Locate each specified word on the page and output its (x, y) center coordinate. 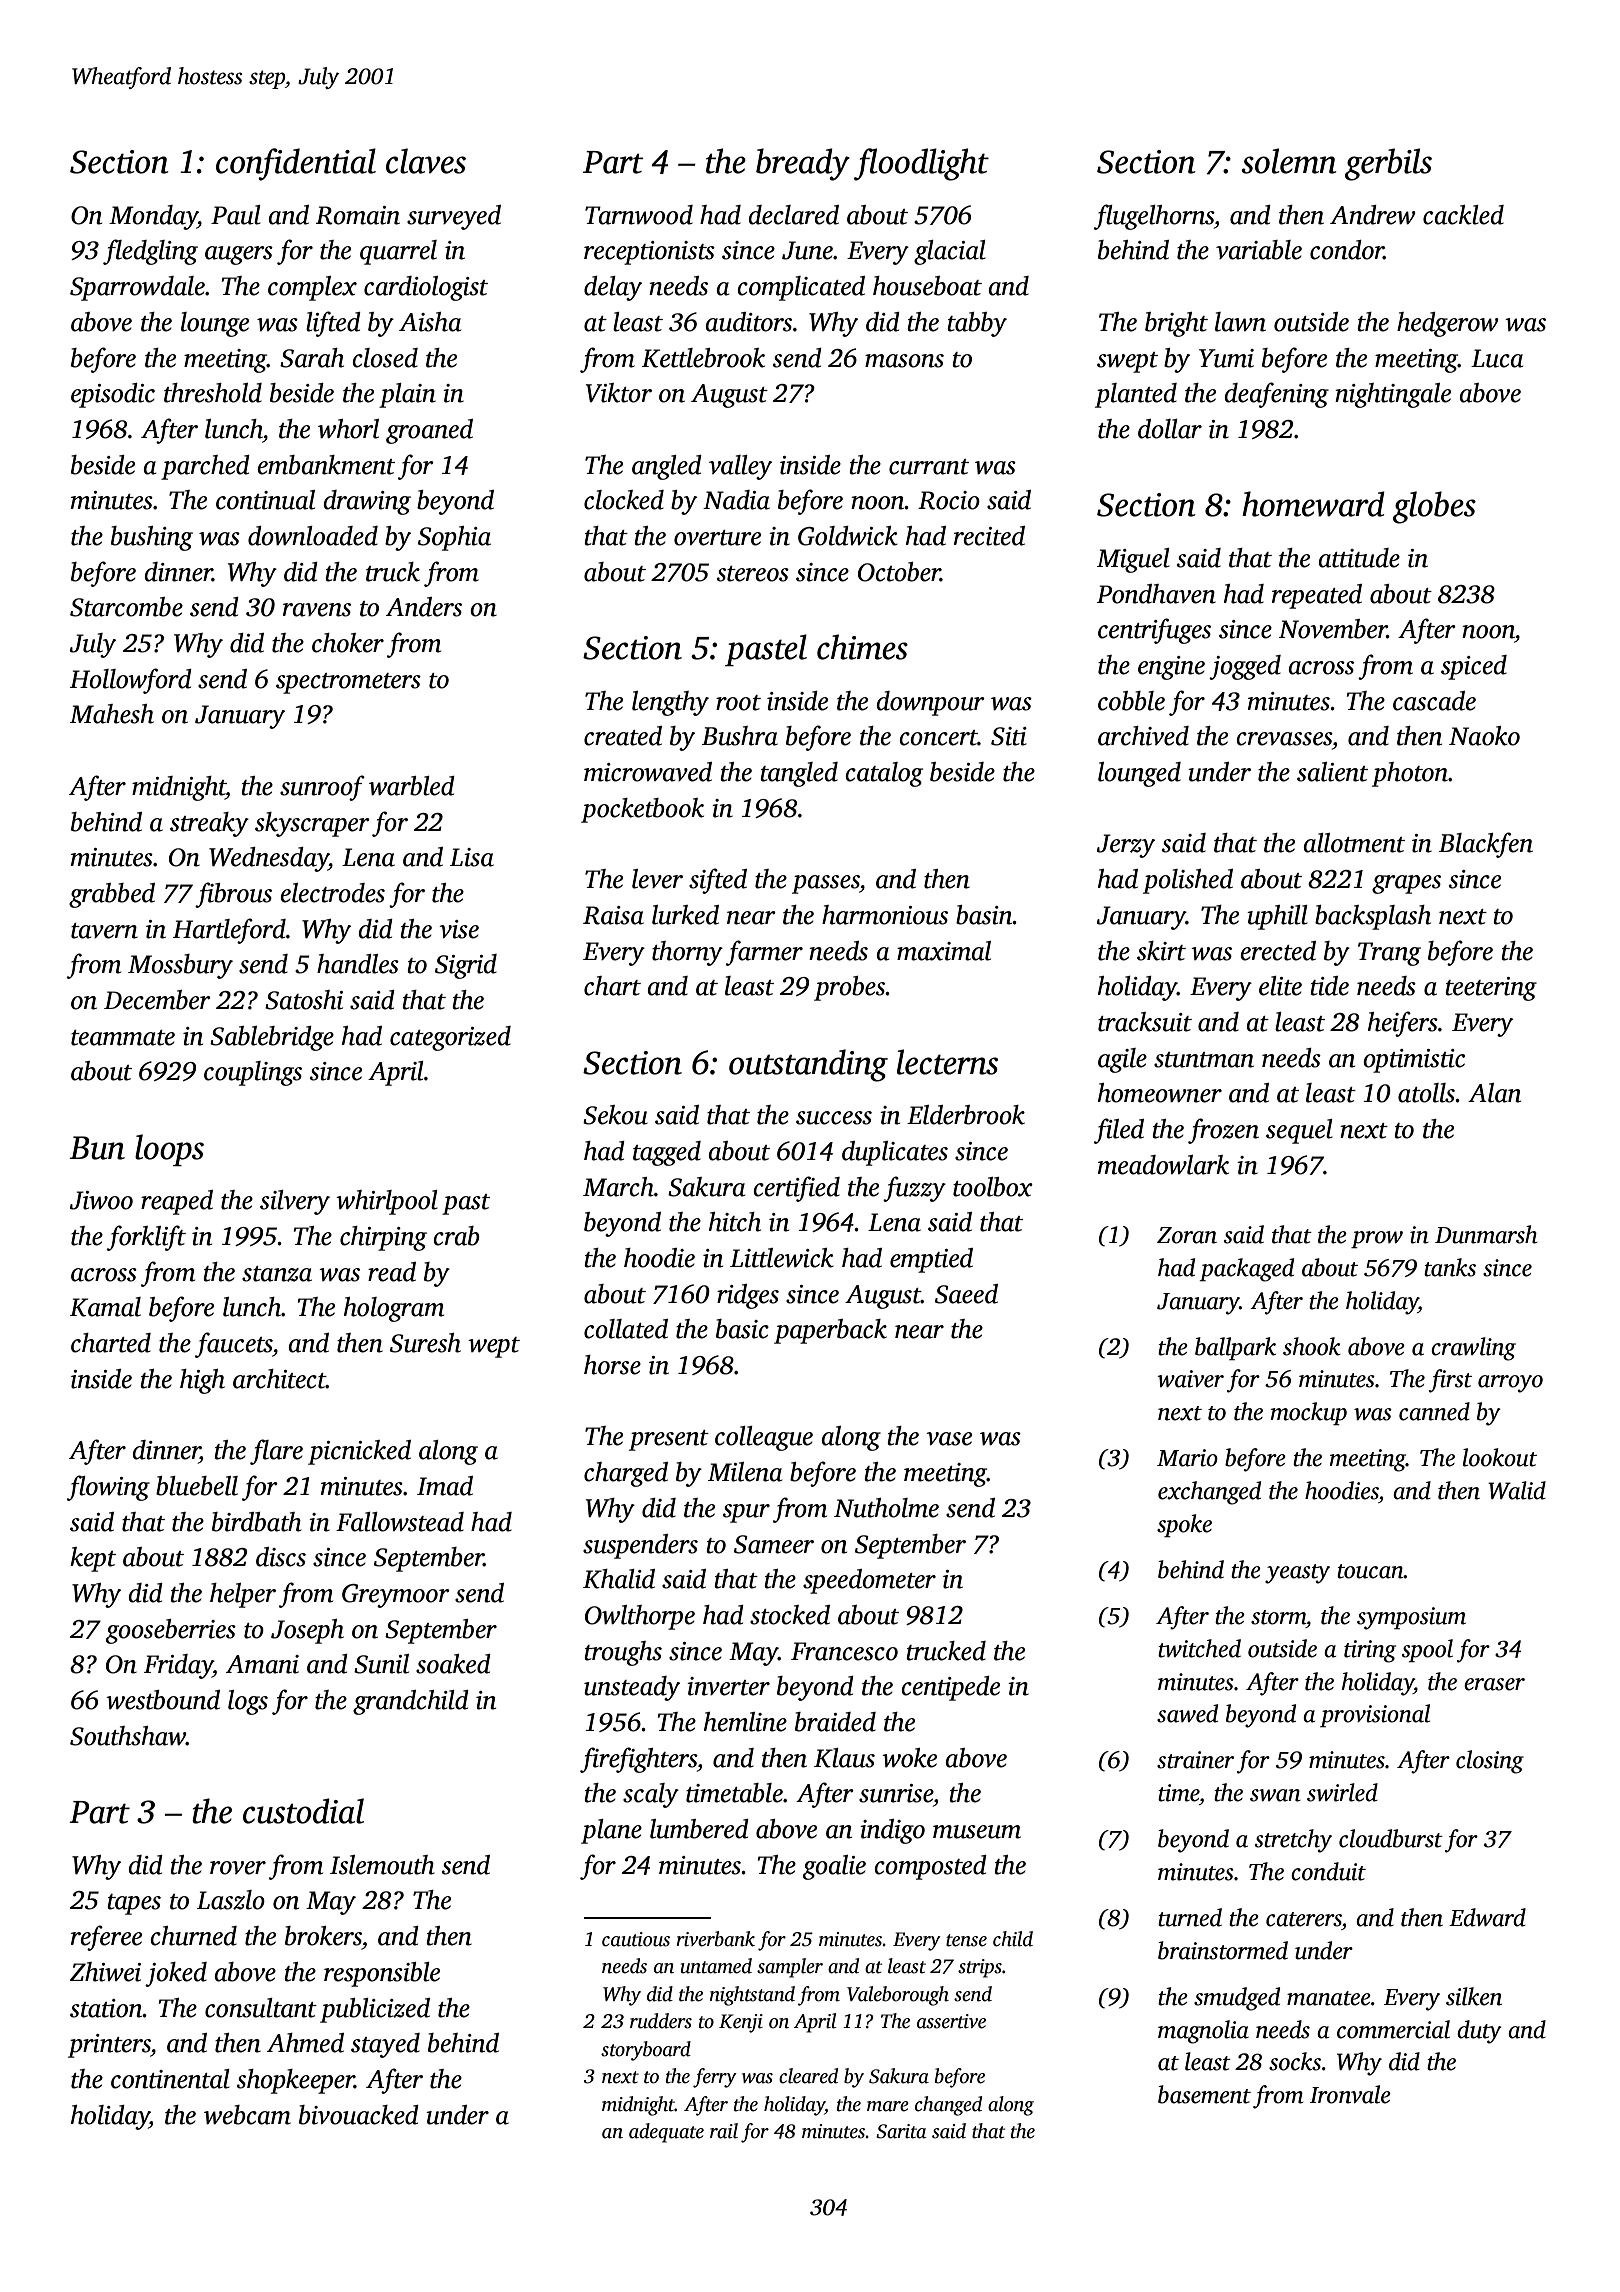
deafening (1276, 395)
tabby (977, 324)
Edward (1487, 1917)
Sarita (901, 2131)
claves (426, 161)
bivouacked (359, 2115)
